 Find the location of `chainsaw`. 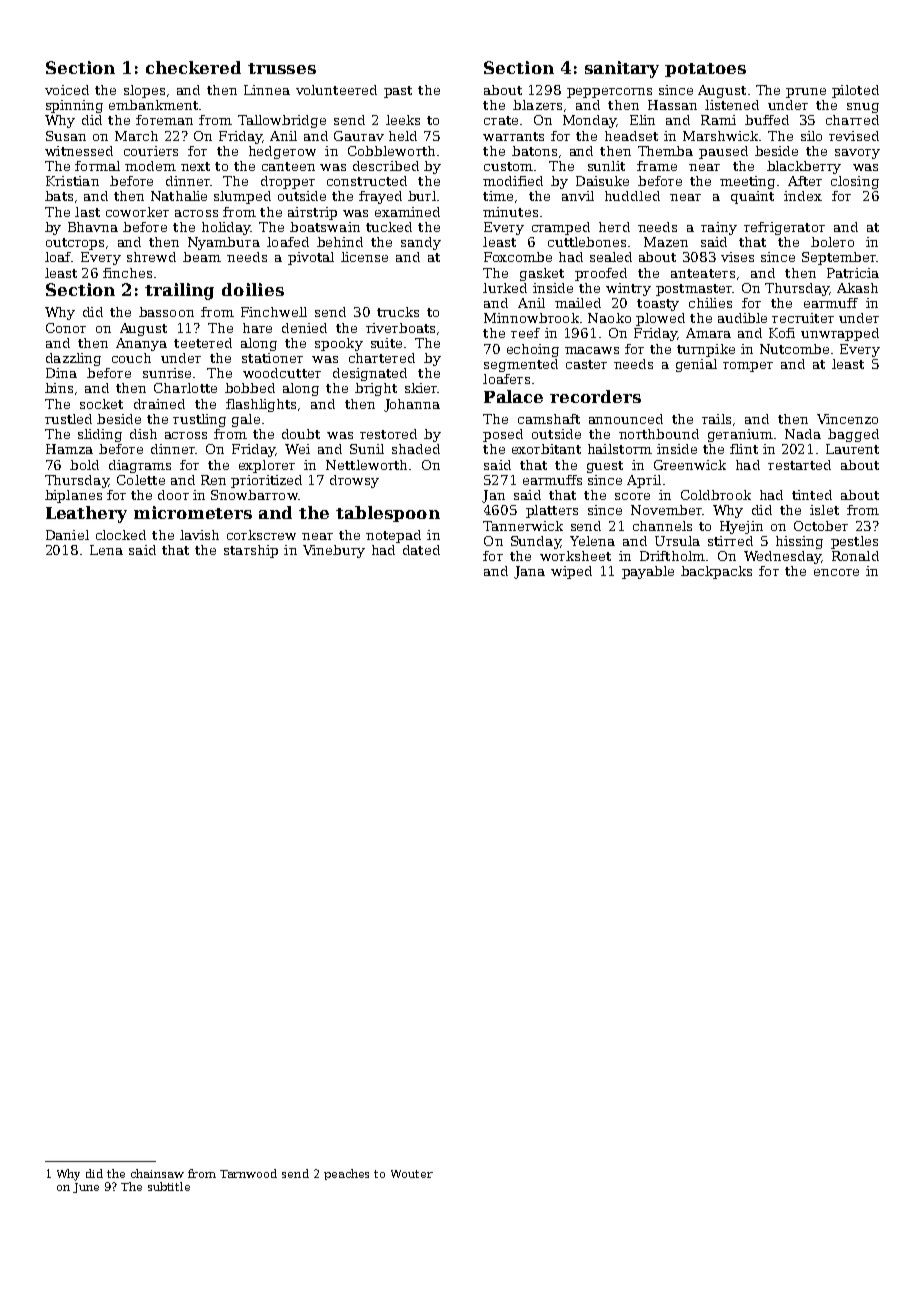

chainsaw is located at coordinates (157, 1173).
